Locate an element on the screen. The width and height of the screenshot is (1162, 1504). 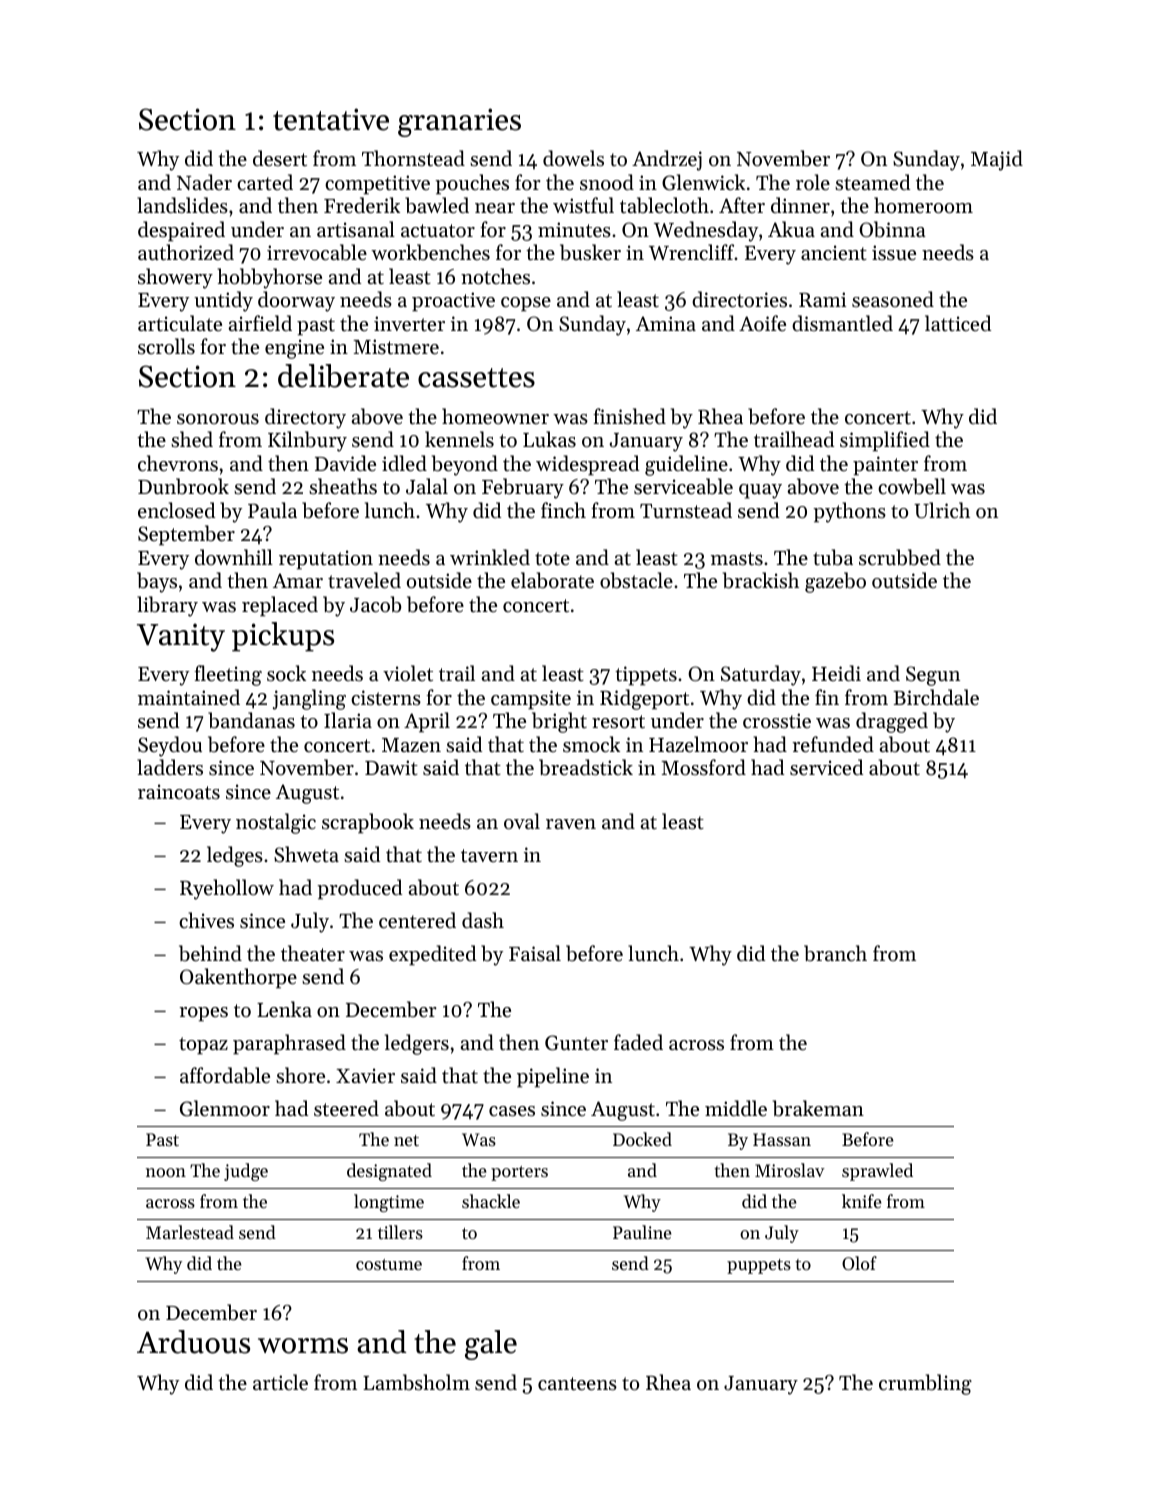
Marlestead is located at coordinates (190, 1232).
